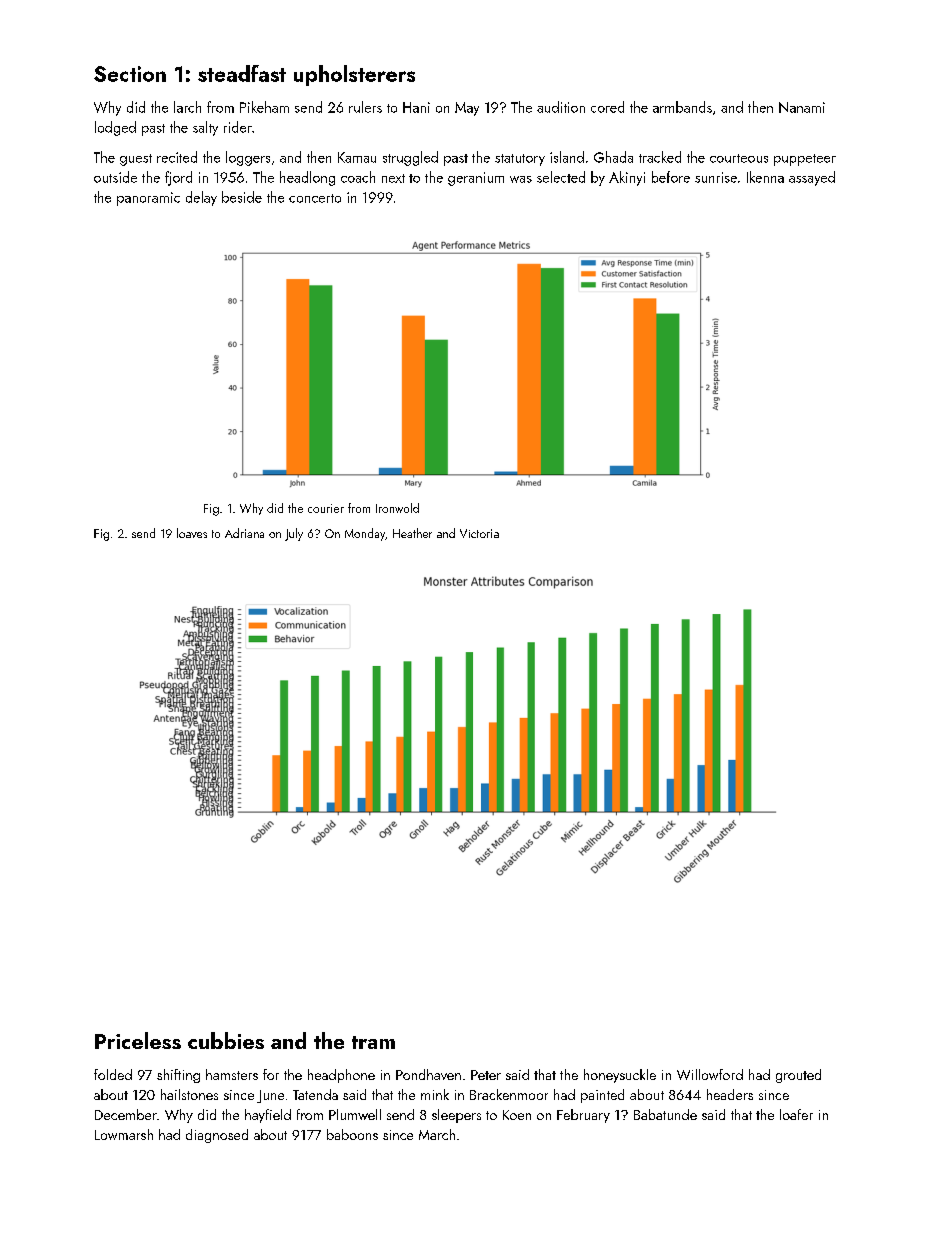 The image size is (952, 1233). Describe the element at coordinates (710, 1074) in the screenshot. I see `Willowford` at that location.
